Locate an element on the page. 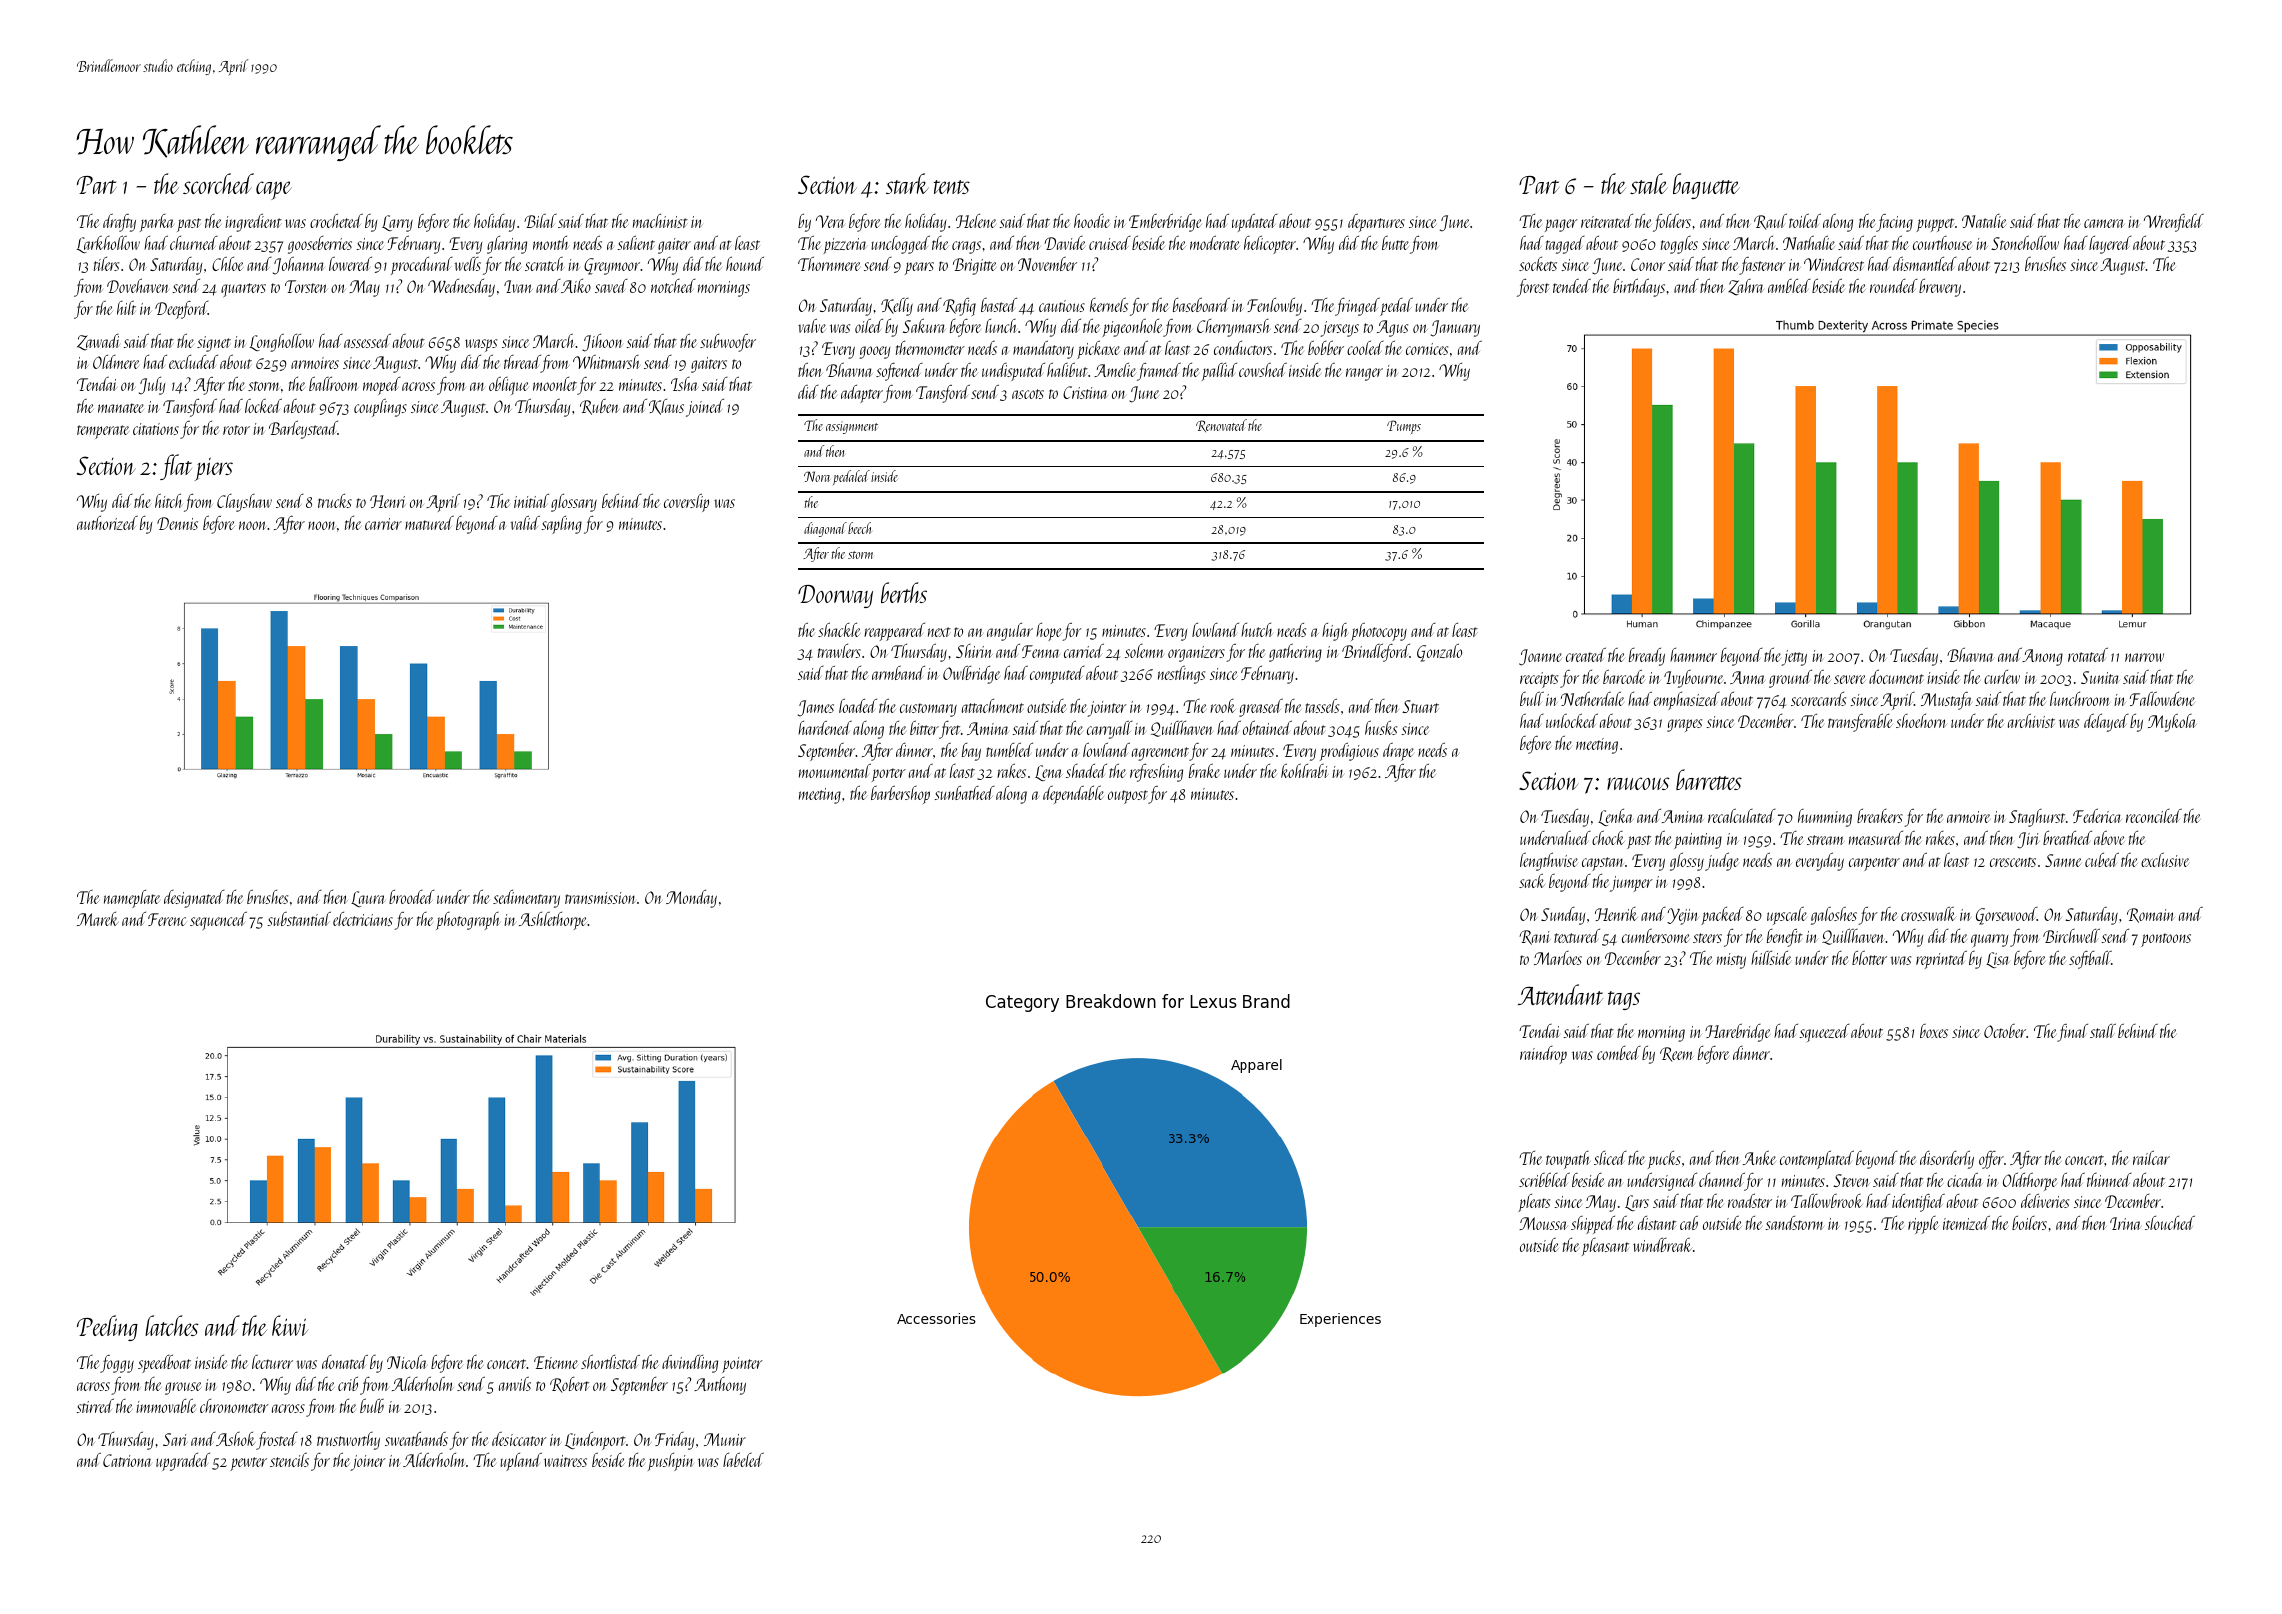 This document has height=1614, width=2282. Catriona is located at coordinates (127, 1460).
